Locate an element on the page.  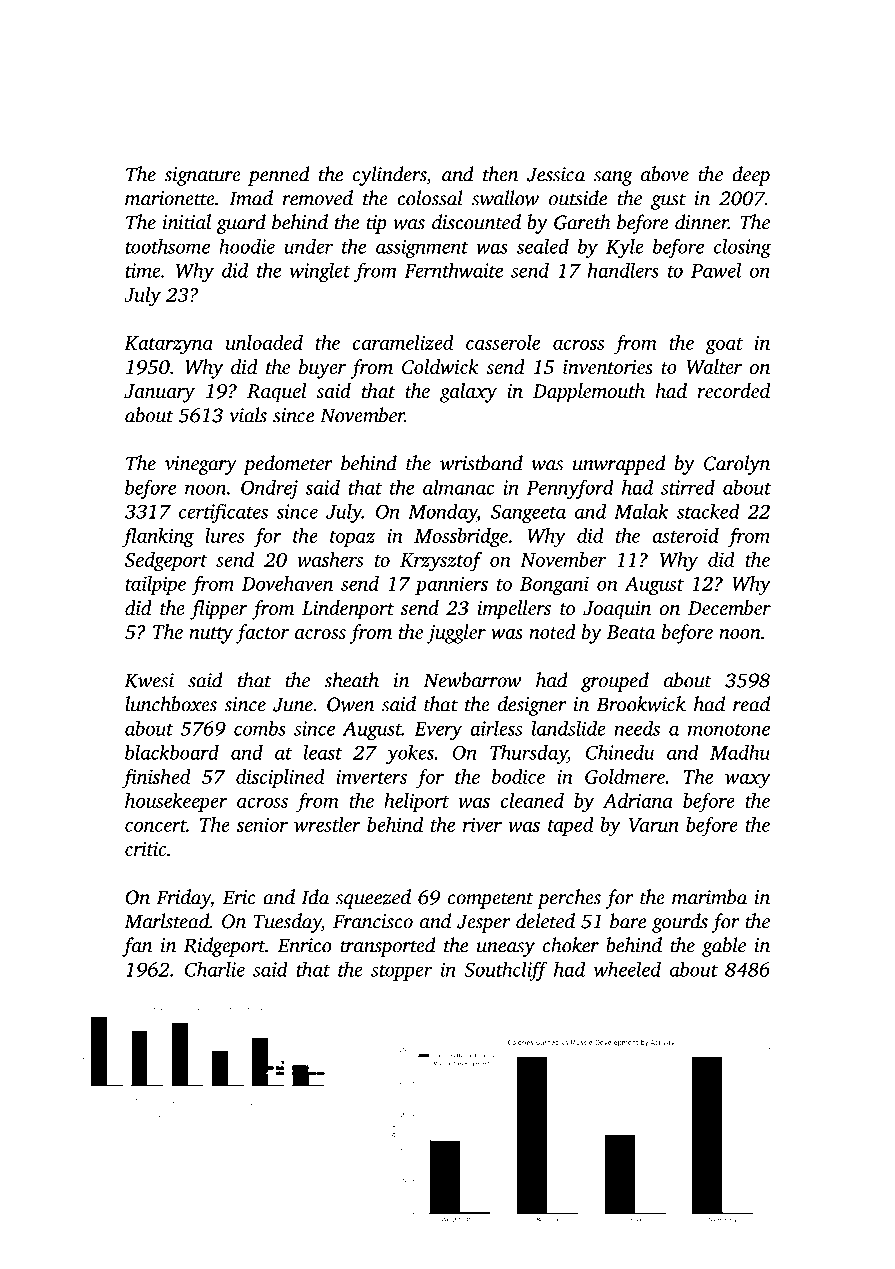
Joaquin is located at coordinates (617, 610).
